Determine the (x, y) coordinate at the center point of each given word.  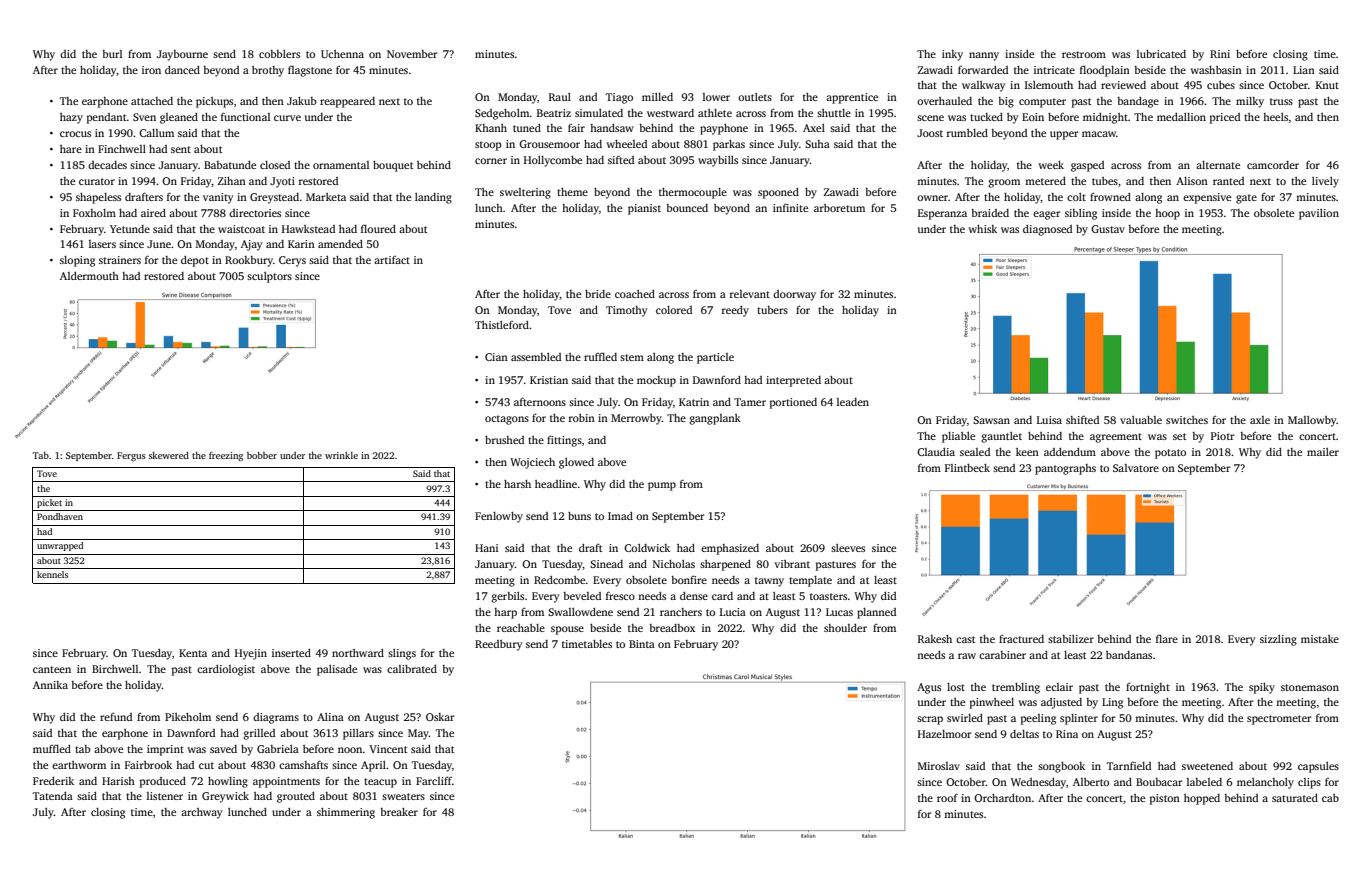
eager (1046, 215)
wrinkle (341, 455)
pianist (644, 209)
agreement (1116, 438)
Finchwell (122, 149)
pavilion (1319, 214)
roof (947, 797)
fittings (564, 441)
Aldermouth (89, 276)
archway (201, 813)
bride (598, 294)
